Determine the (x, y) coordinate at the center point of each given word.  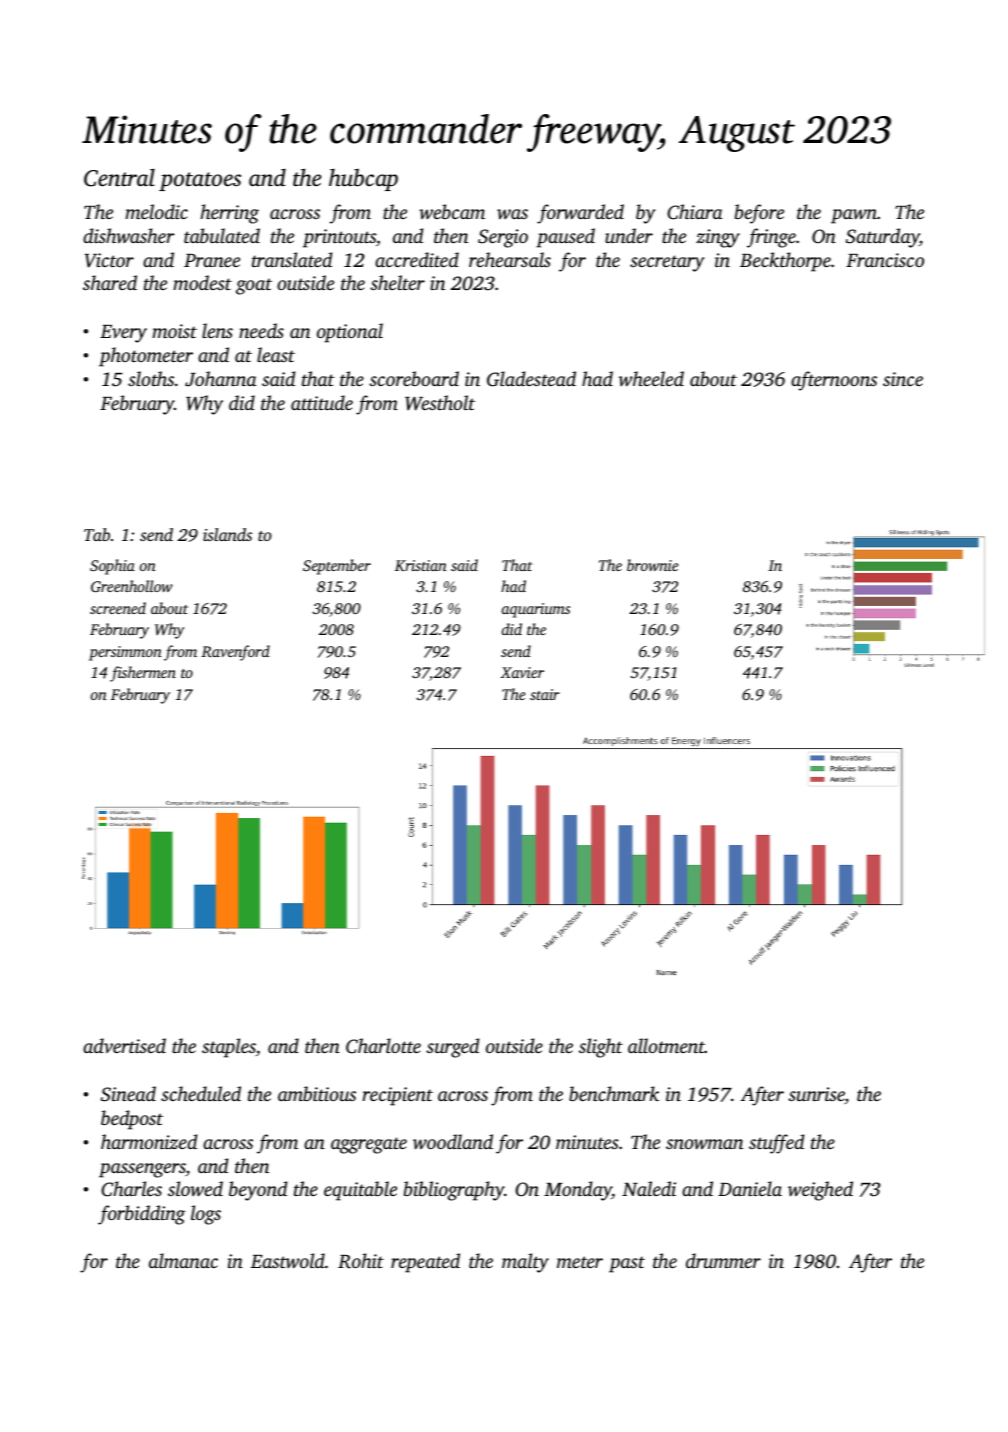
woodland (453, 1142)
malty (525, 1263)
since (903, 379)
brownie (652, 565)
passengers (142, 1170)
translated (292, 259)
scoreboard (414, 378)
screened (118, 608)
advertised (124, 1045)
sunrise (816, 1095)
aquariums (536, 610)
